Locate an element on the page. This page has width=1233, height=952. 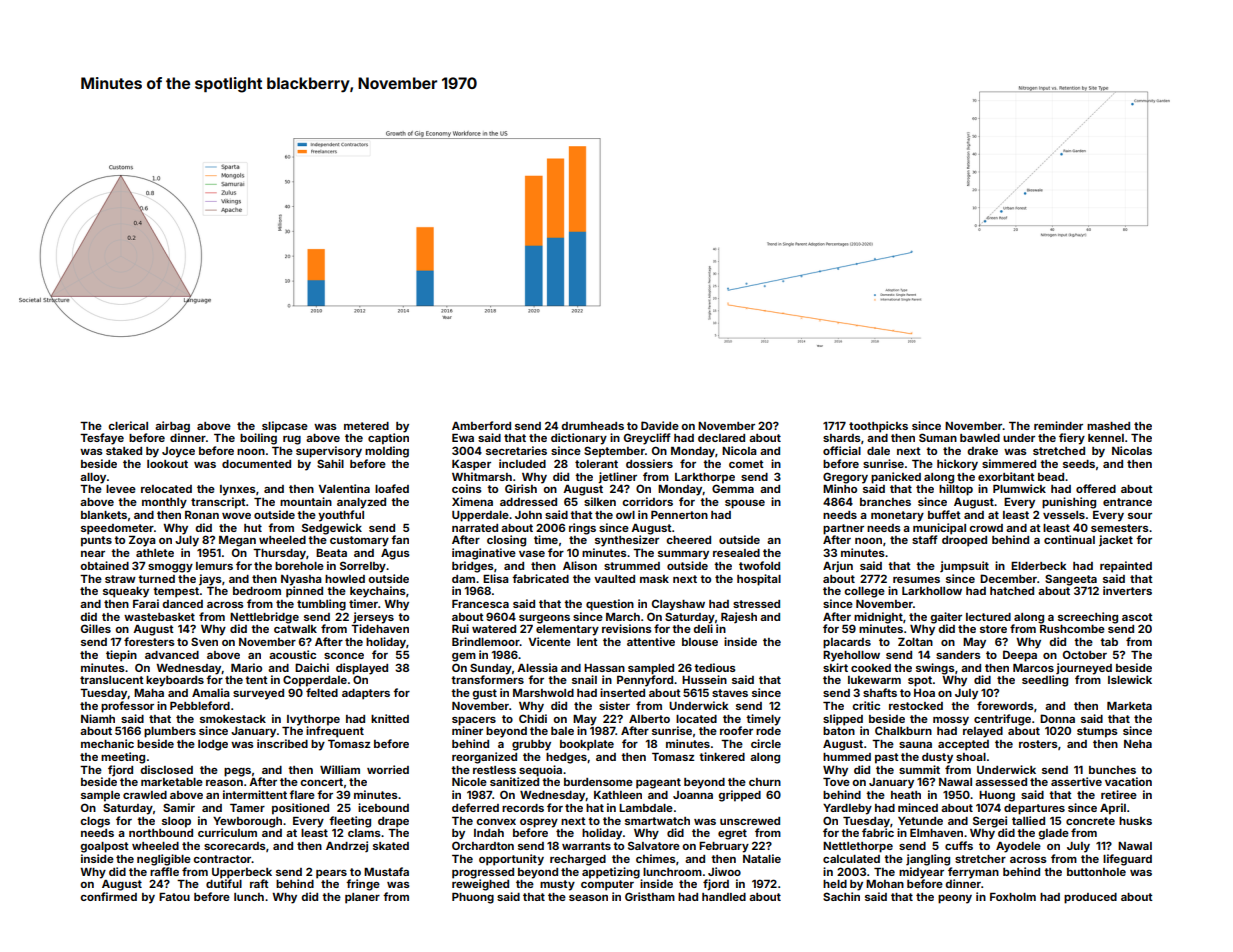
Pebbleford is located at coordinates (200, 705).
